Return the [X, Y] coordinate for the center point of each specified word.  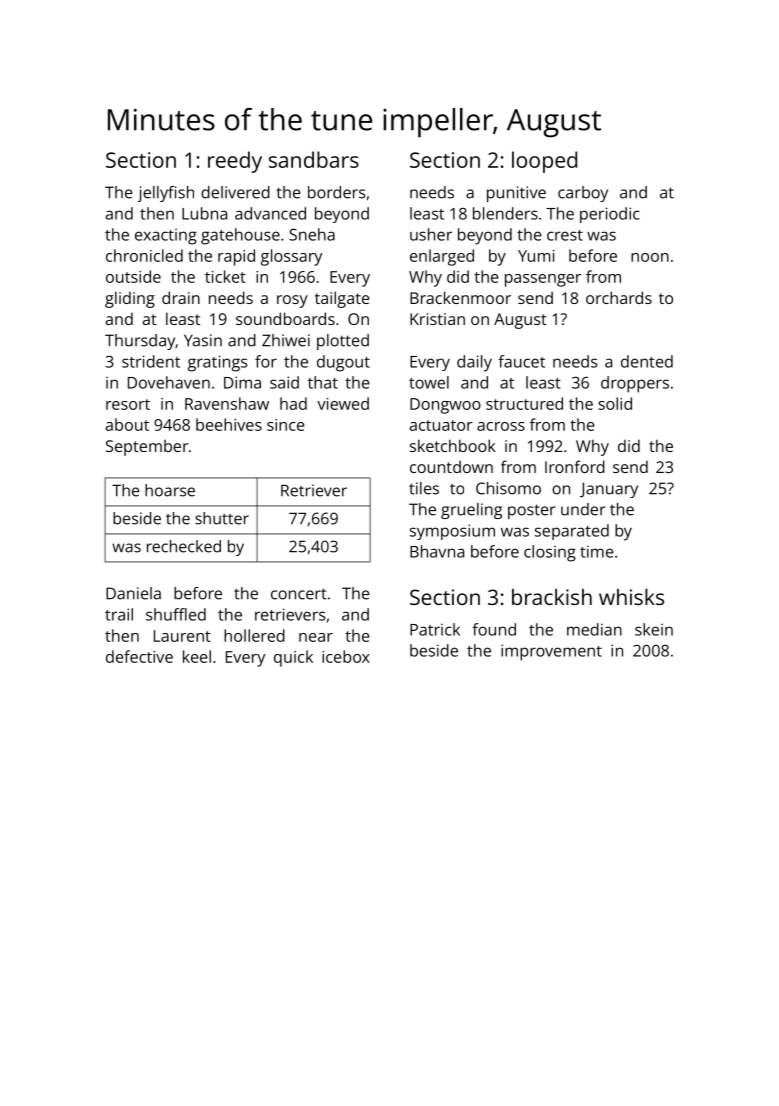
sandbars [314, 159]
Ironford [575, 466]
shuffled [176, 614]
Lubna [204, 213]
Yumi [536, 256]
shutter [222, 518]
